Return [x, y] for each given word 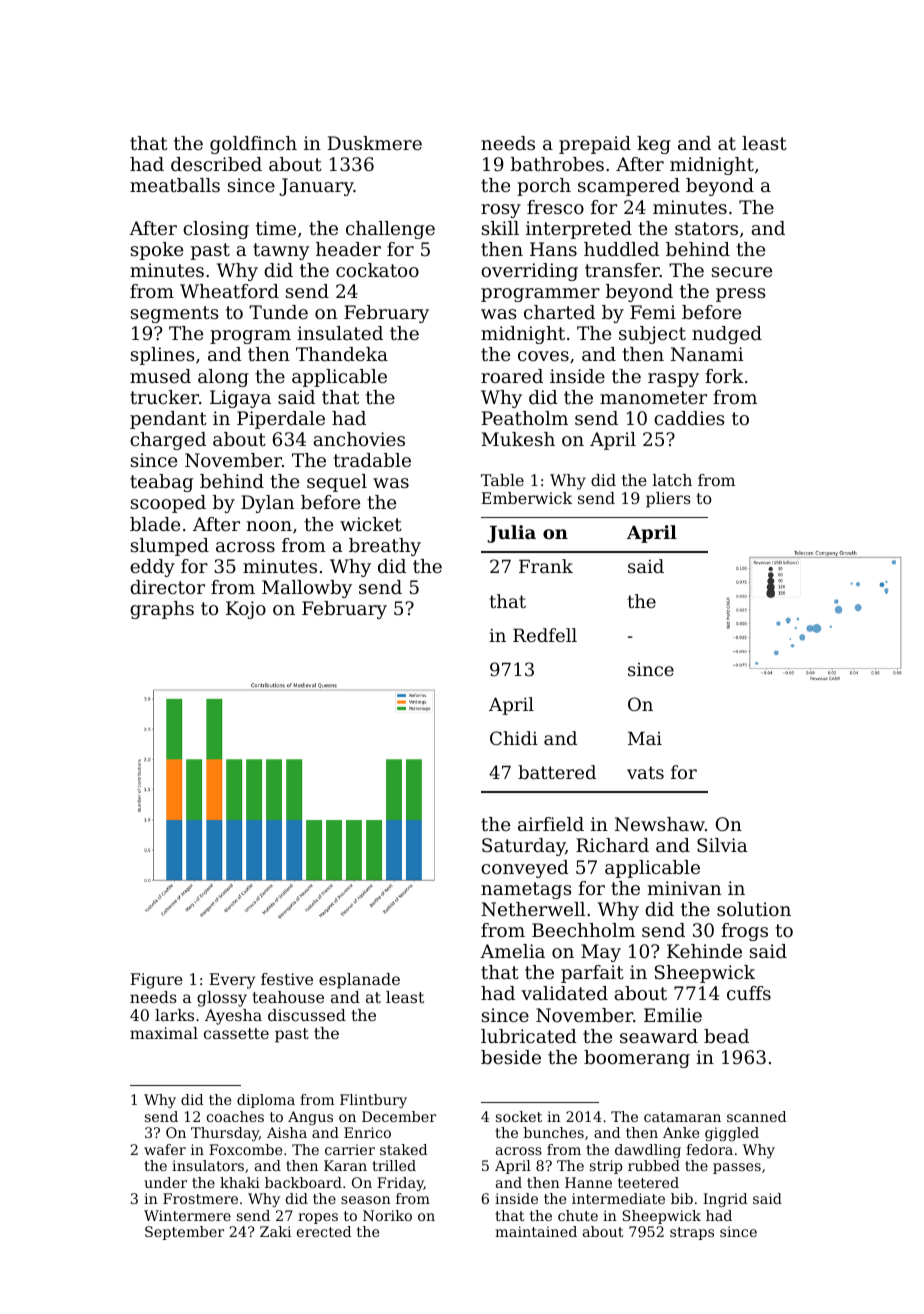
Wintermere [187, 1215]
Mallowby [307, 589]
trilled [394, 1165]
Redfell [545, 635]
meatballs [175, 185]
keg [654, 145]
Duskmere [375, 143]
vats [645, 772]
